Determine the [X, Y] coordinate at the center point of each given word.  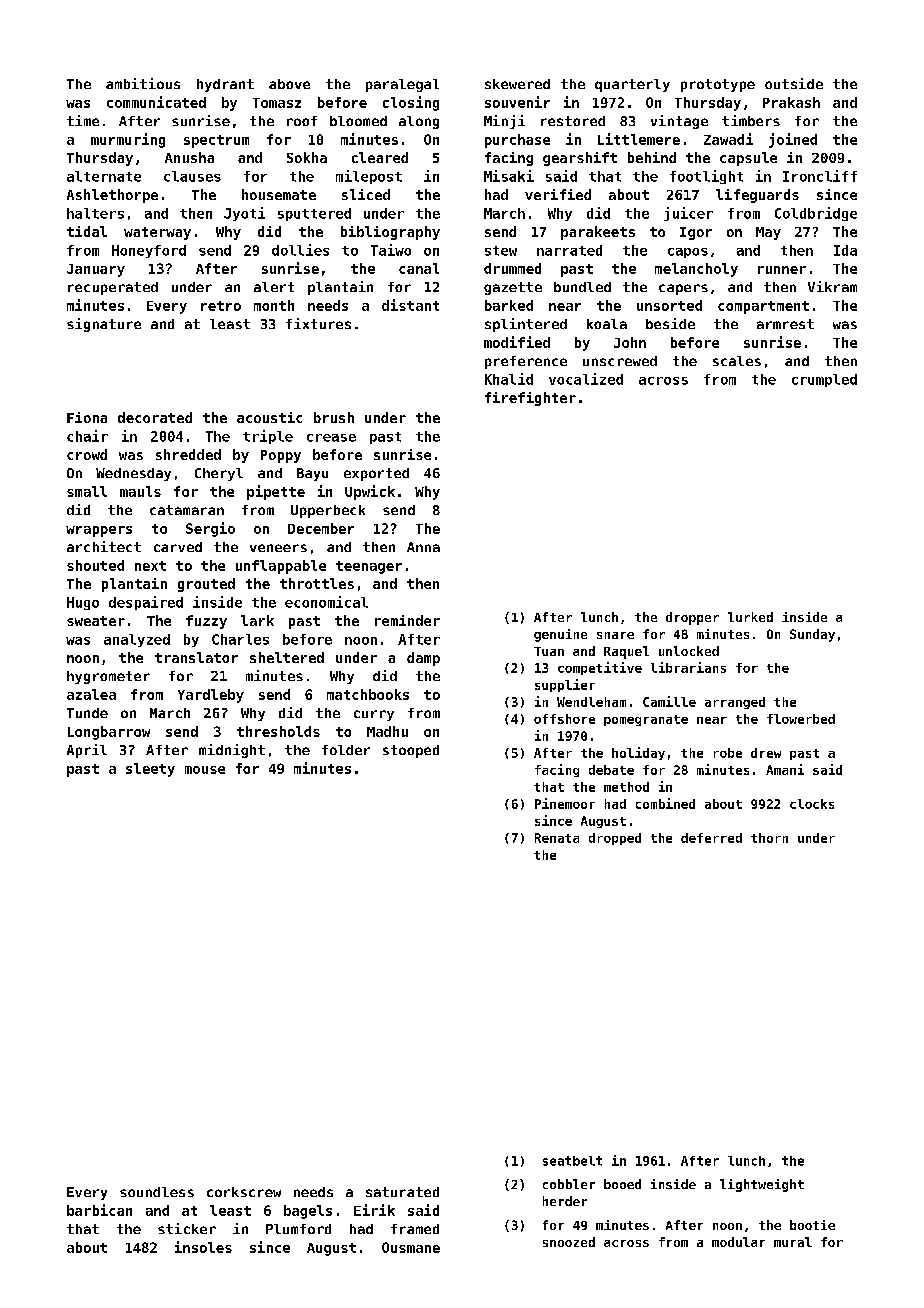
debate [611, 770]
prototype [718, 85]
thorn [769, 838]
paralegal [402, 85]
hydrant [225, 85]
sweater [96, 621]
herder [565, 1201]
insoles [203, 1247]
